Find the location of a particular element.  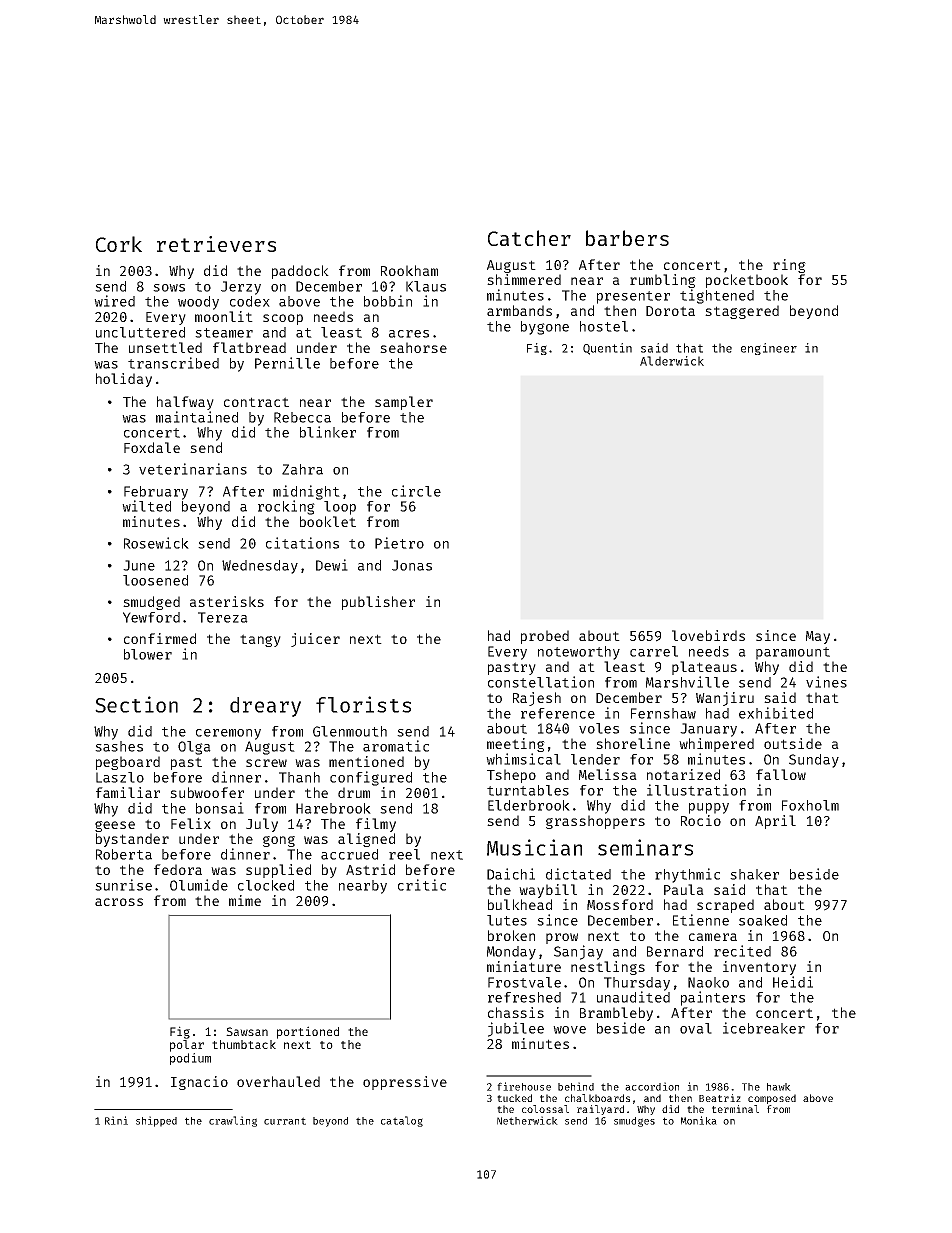

Section is located at coordinates (136, 704).
